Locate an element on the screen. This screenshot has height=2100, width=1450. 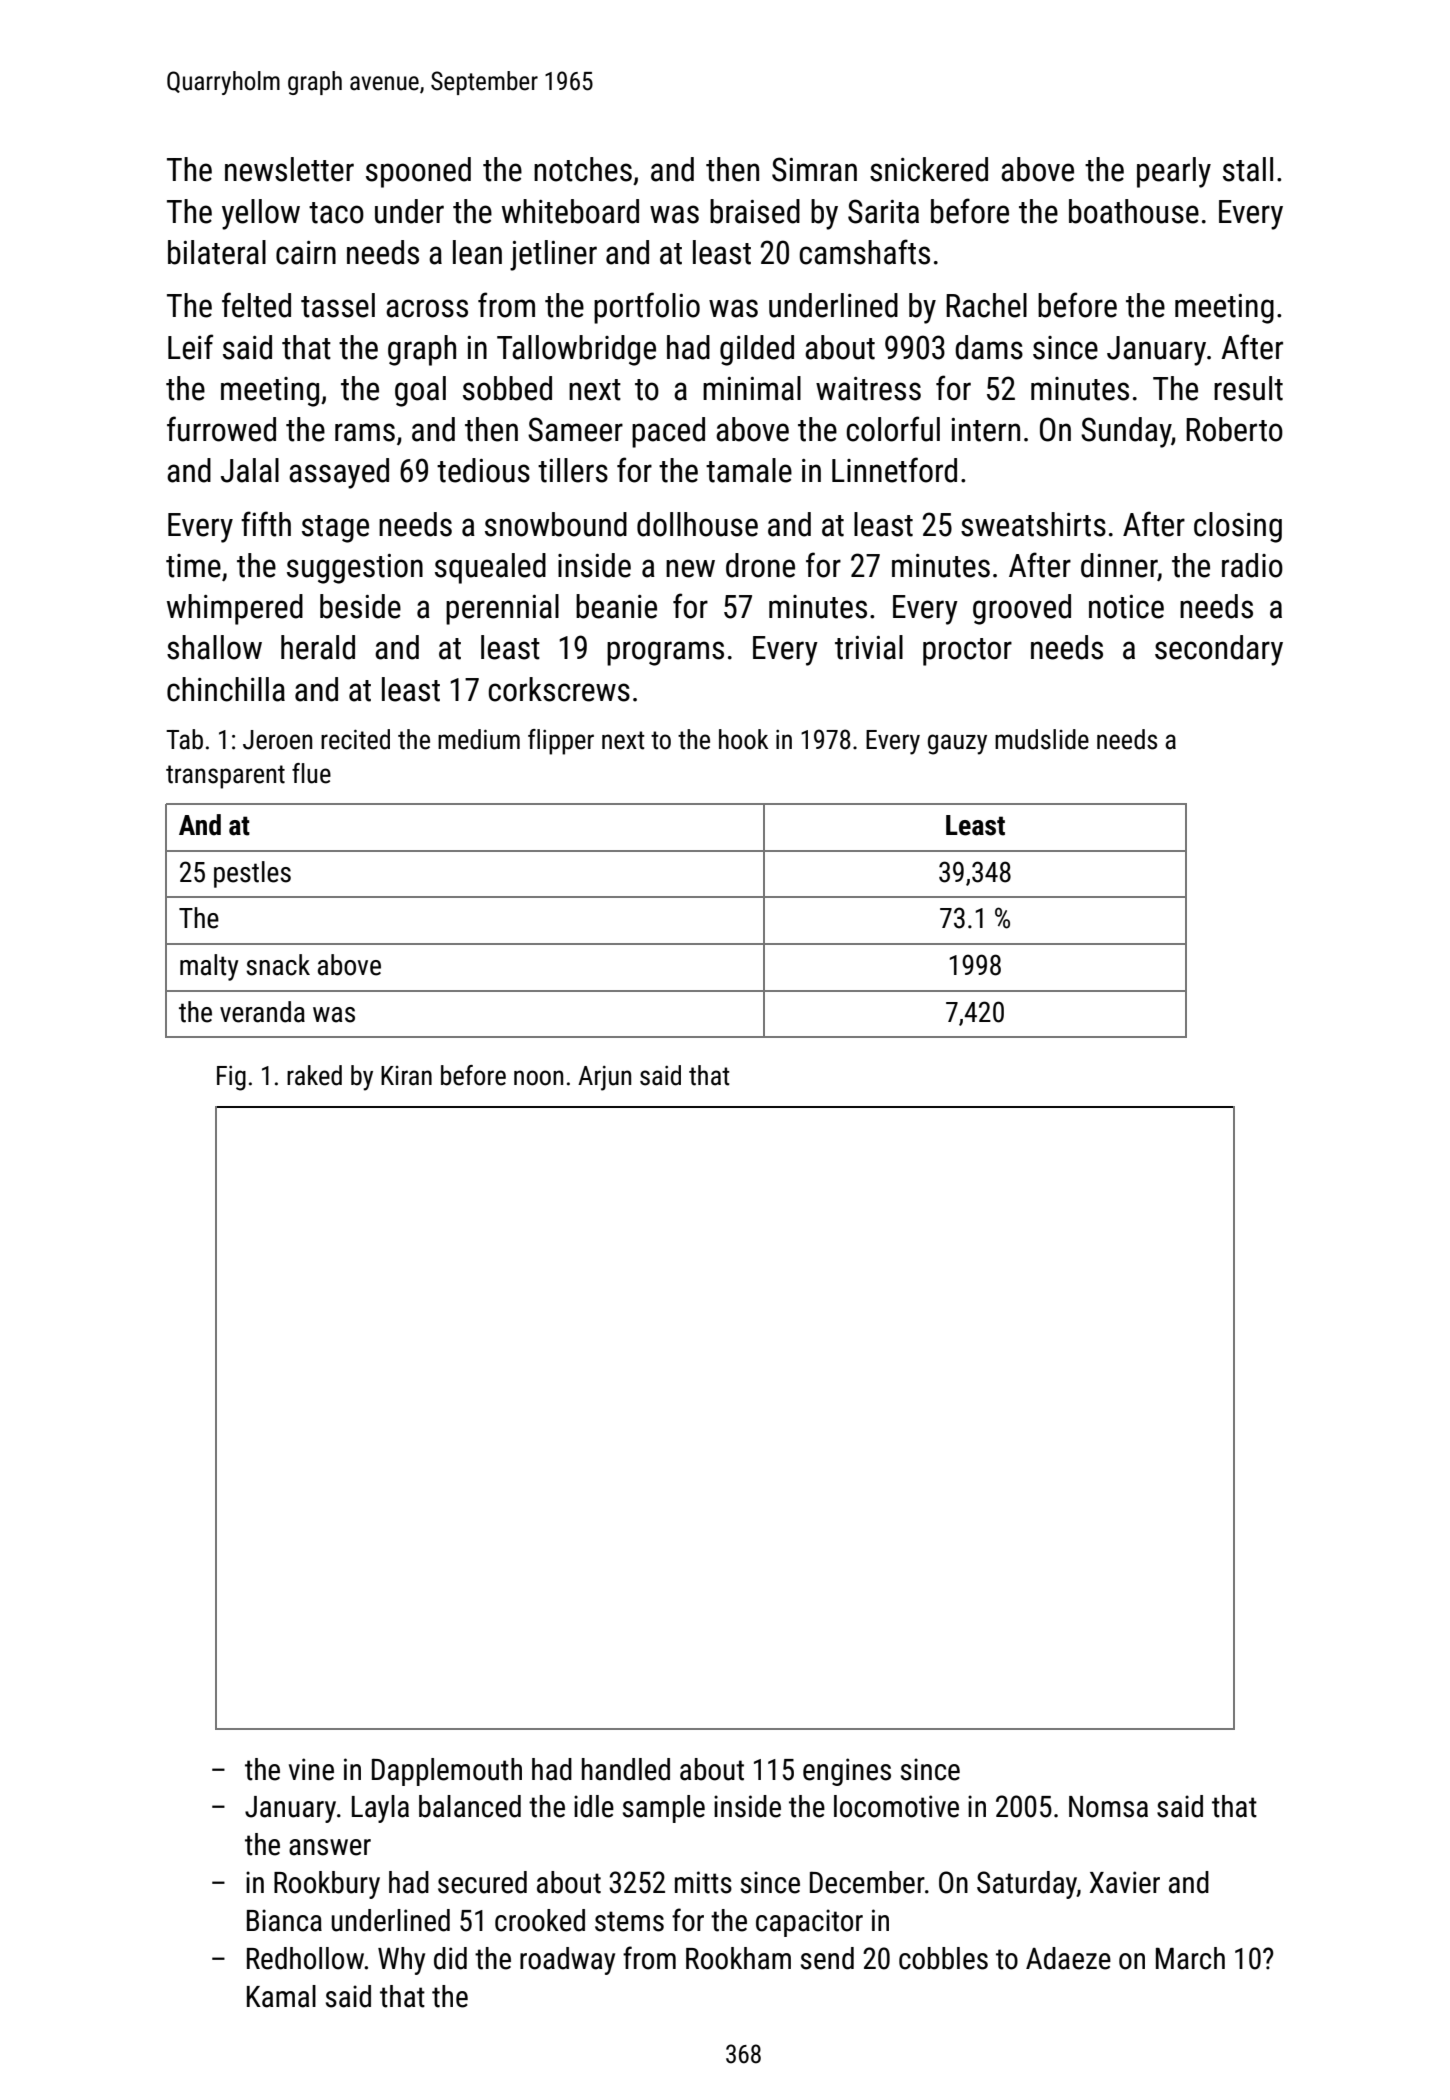
trivial is located at coordinates (869, 647).
